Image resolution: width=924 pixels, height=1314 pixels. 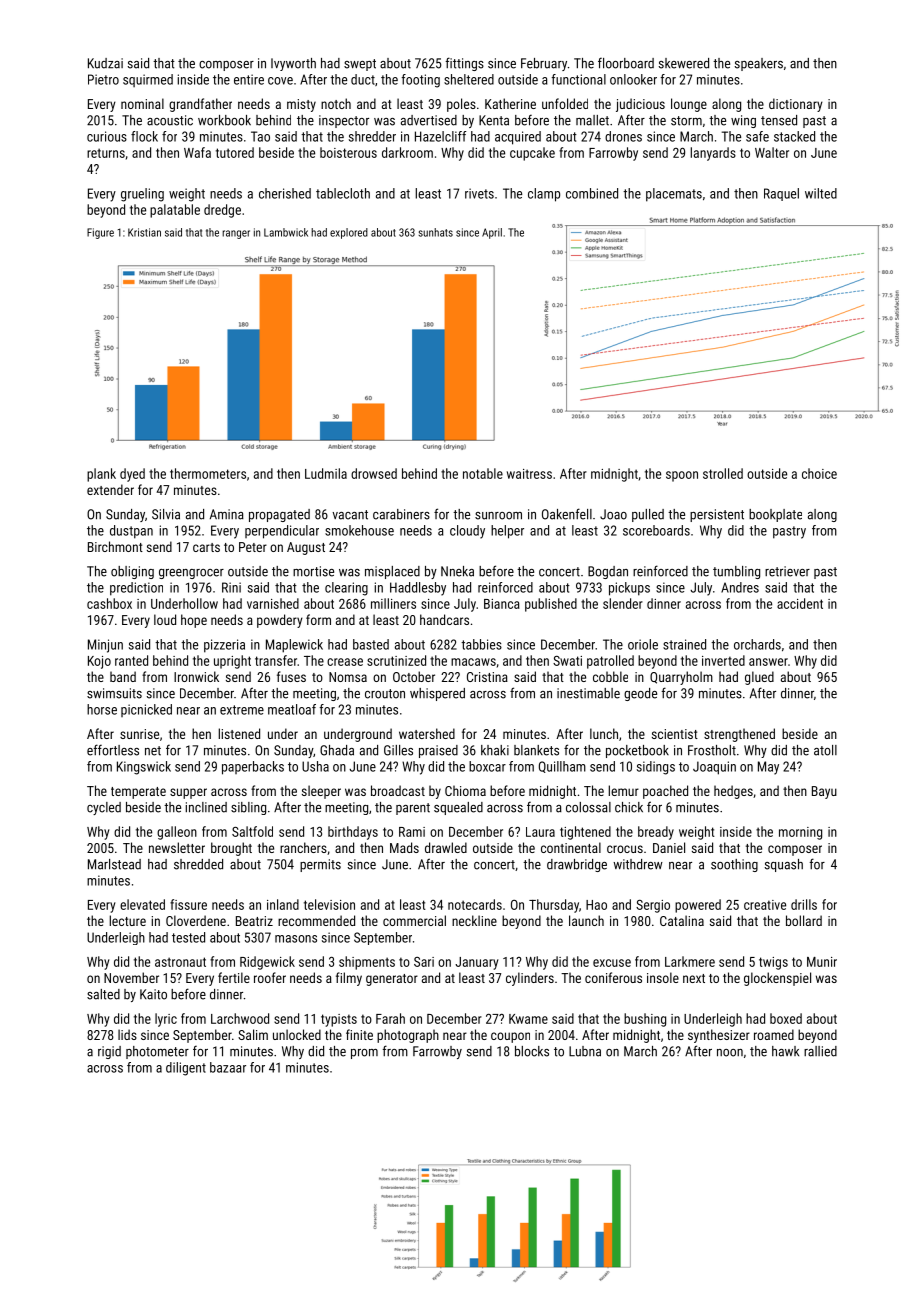 What do you see at coordinates (401, 514) in the image?
I see `carabiners` at bounding box center [401, 514].
